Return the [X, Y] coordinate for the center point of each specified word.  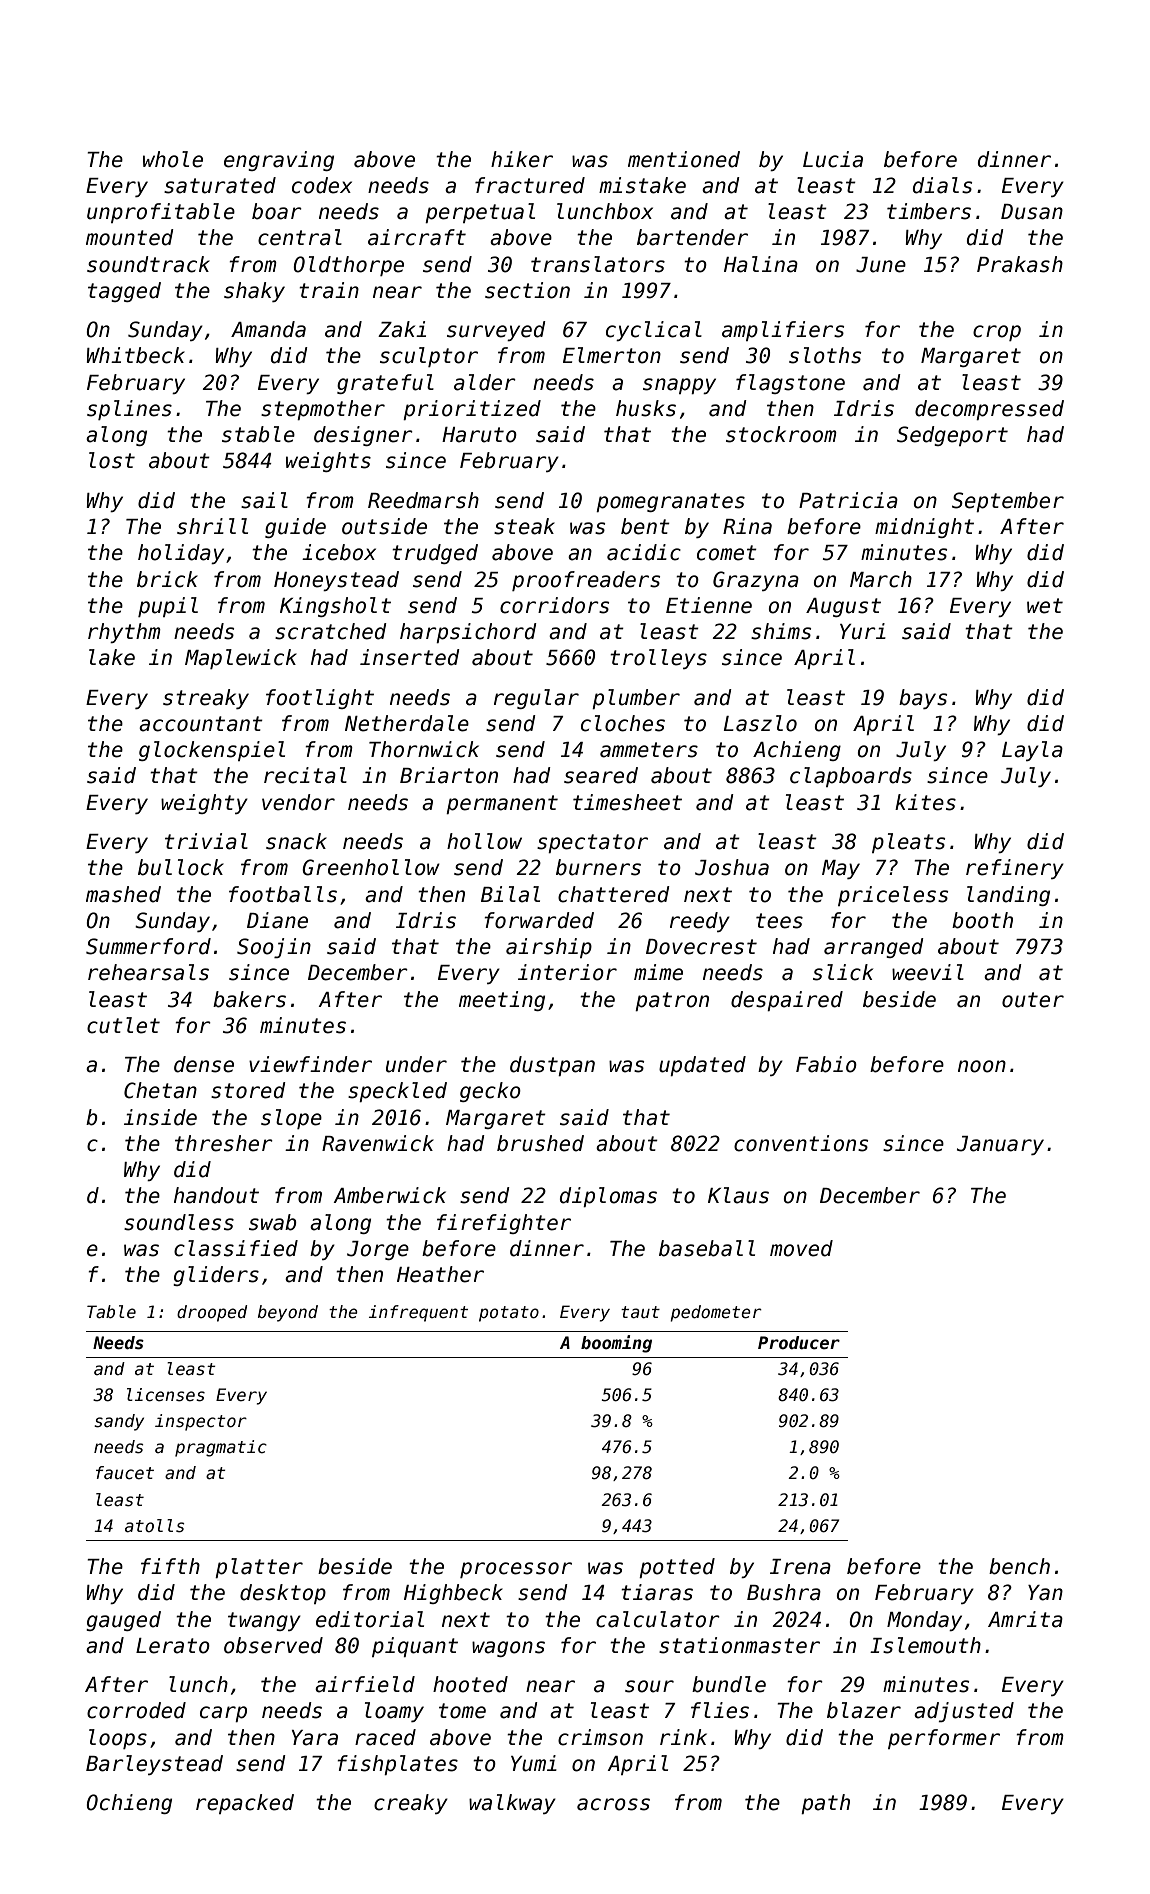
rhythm [124, 633]
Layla [1032, 751]
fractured [530, 185]
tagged [124, 292]
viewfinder [310, 1064]
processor [516, 1570]
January [1000, 1145]
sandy [119, 1422]
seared [601, 775]
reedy [700, 922]
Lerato [173, 1646]
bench [1019, 1566]
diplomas [608, 1197]
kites [925, 802]
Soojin [274, 948]
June [881, 265]
